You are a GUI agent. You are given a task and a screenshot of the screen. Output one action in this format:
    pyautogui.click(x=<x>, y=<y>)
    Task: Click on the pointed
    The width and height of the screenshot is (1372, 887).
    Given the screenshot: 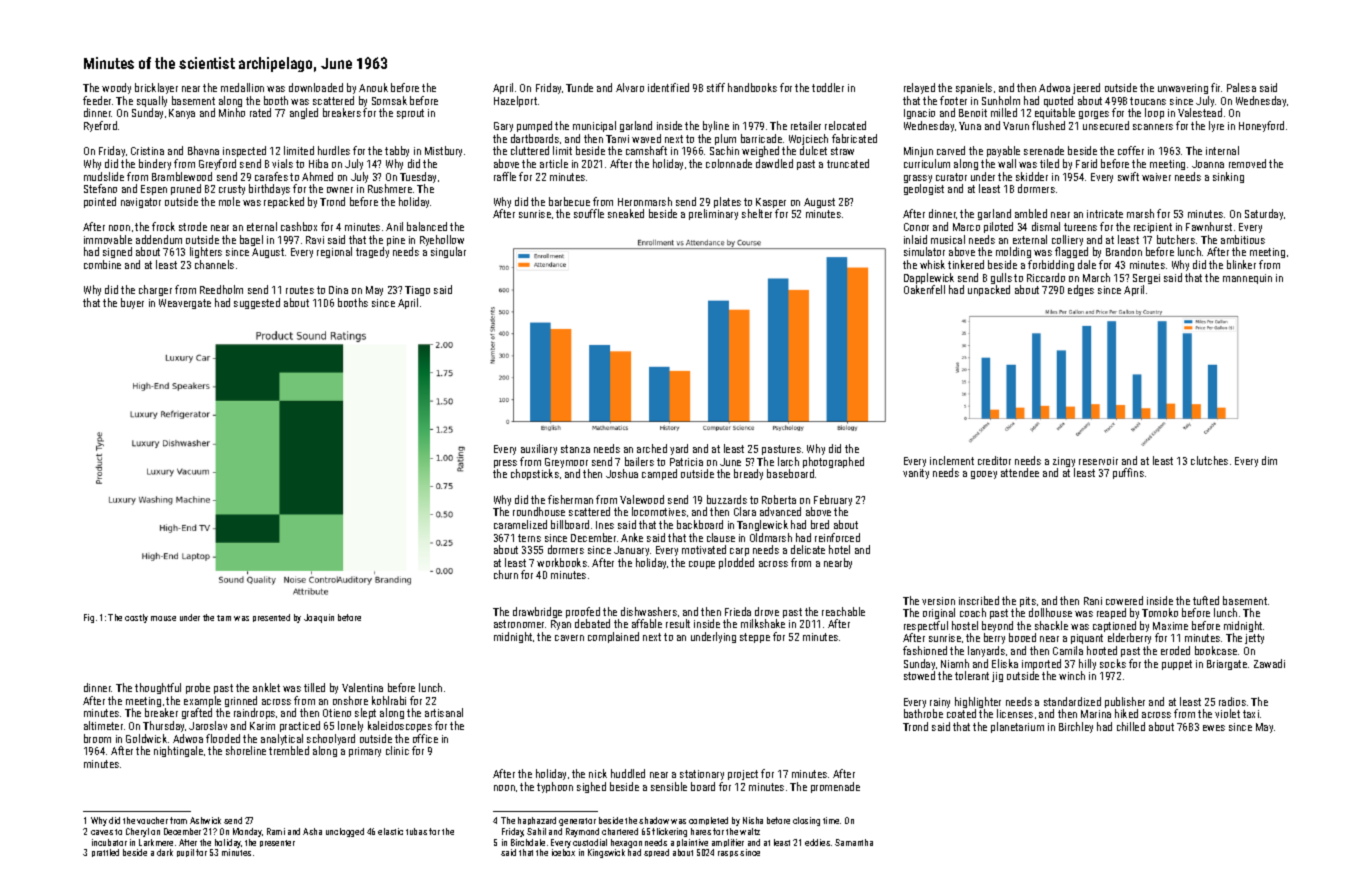 What is the action you would take?
    pyautogui.click(x=100, y=202)
